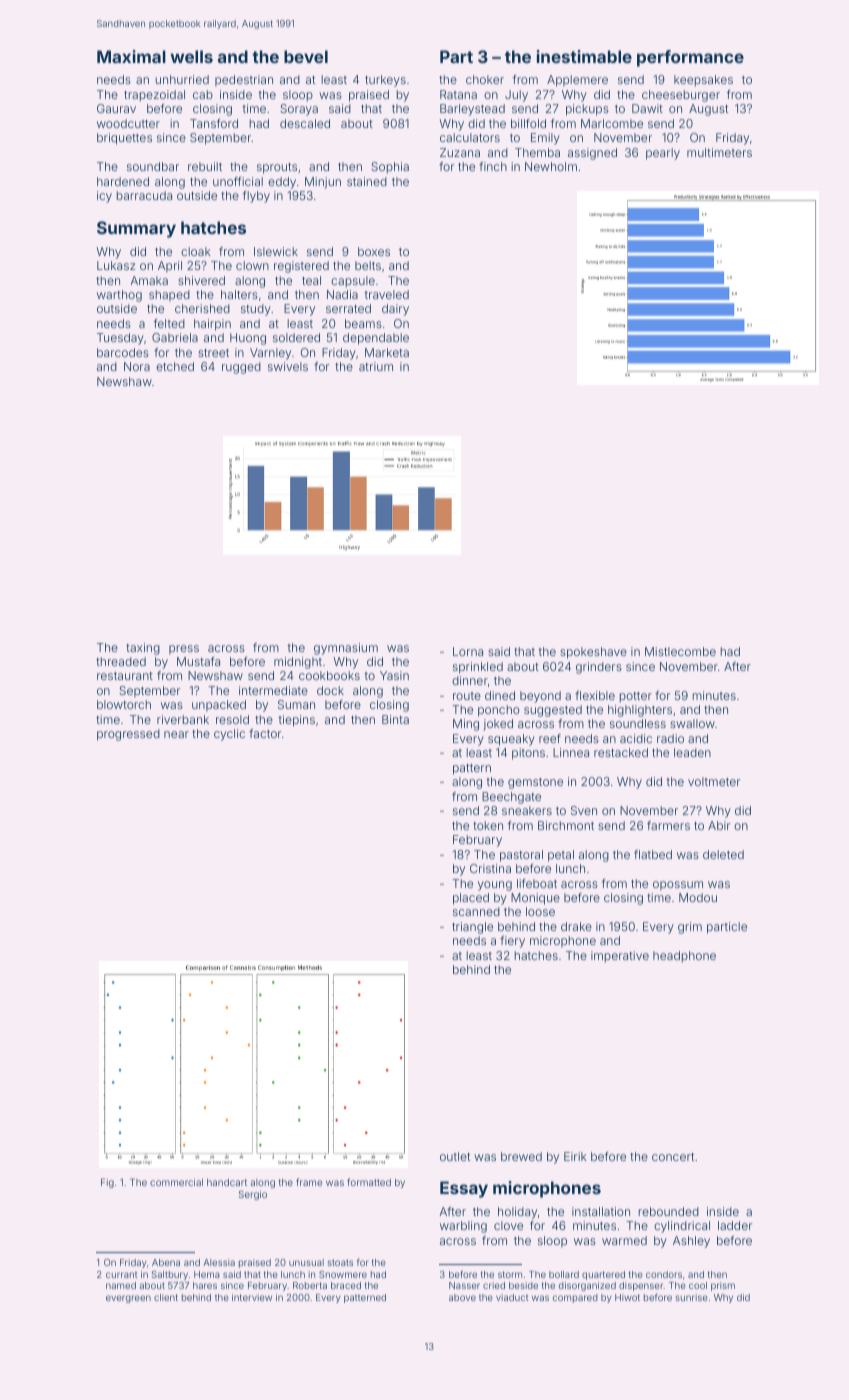 This page has height=1400, width=849. What do you see at coordinates (455, 1156) in the page?
I see `outlet` at bounding box center [455, 1156].
